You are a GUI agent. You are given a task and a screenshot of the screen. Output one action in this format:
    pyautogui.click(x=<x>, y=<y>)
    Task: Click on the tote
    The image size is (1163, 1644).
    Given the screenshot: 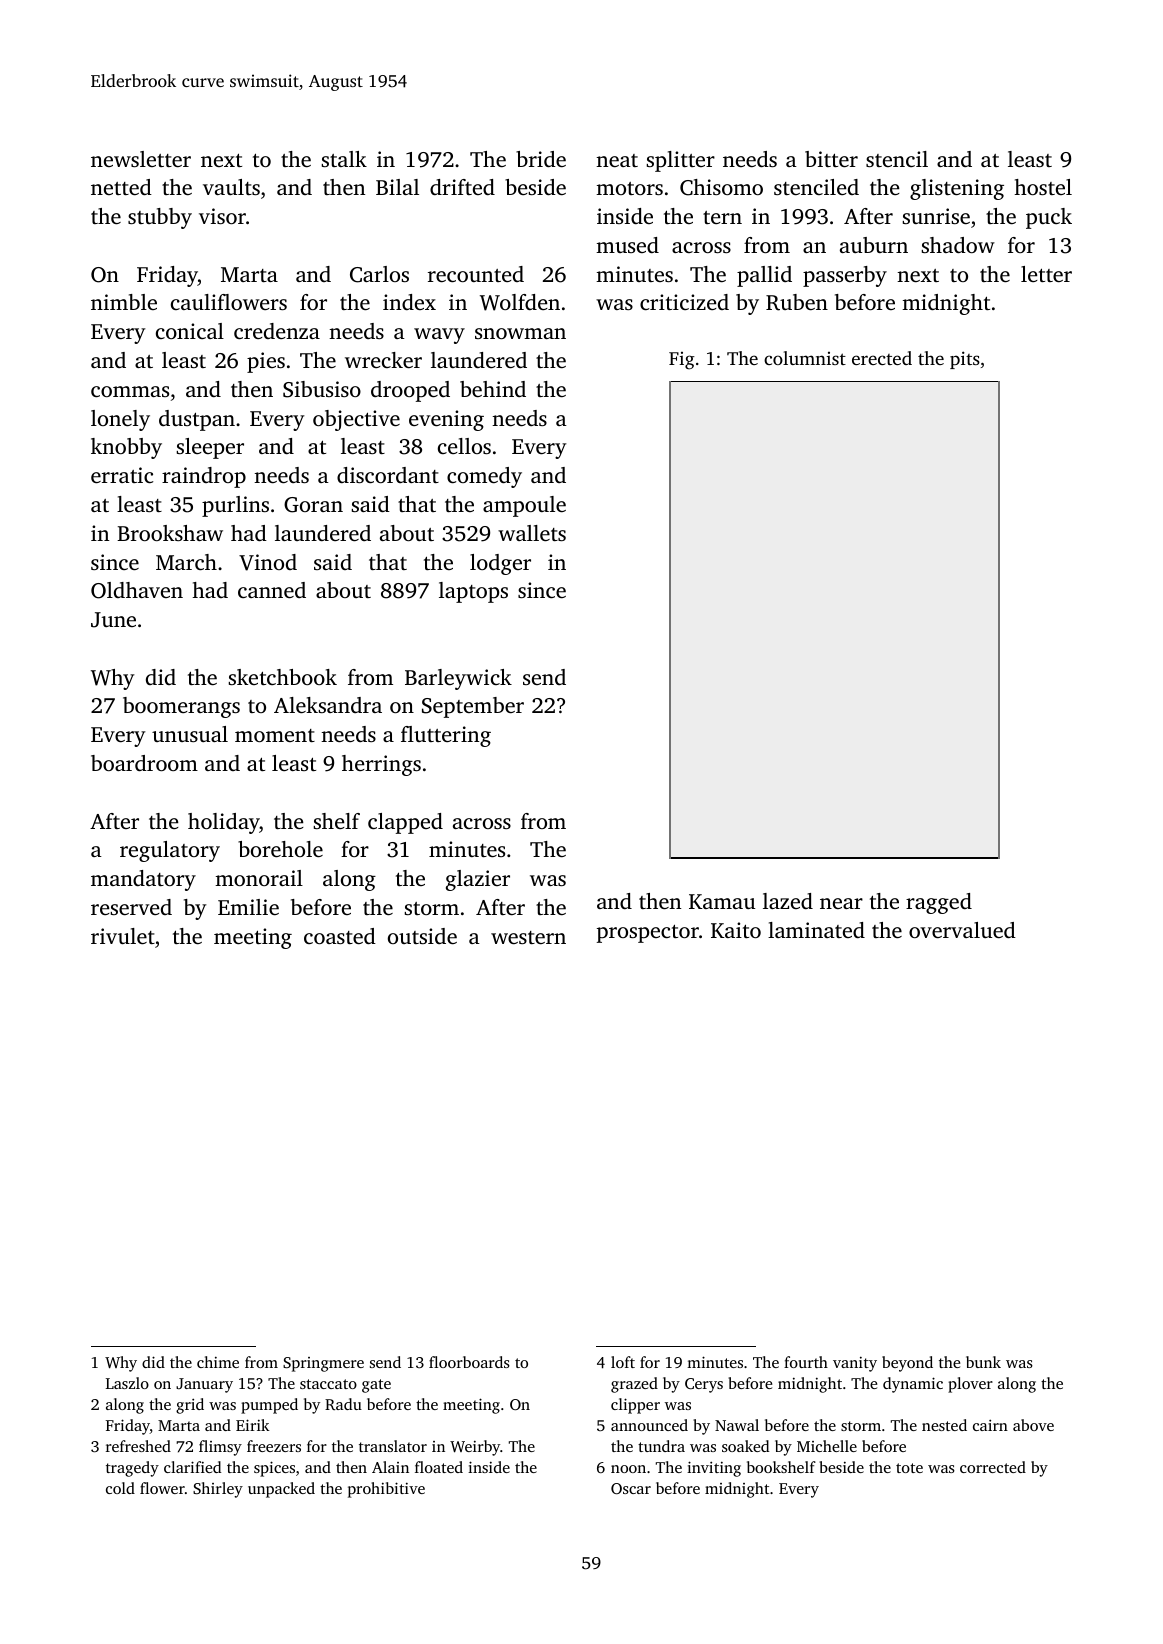 What is the action you would take?
    pyautogui.click(x=909, y=1468)
